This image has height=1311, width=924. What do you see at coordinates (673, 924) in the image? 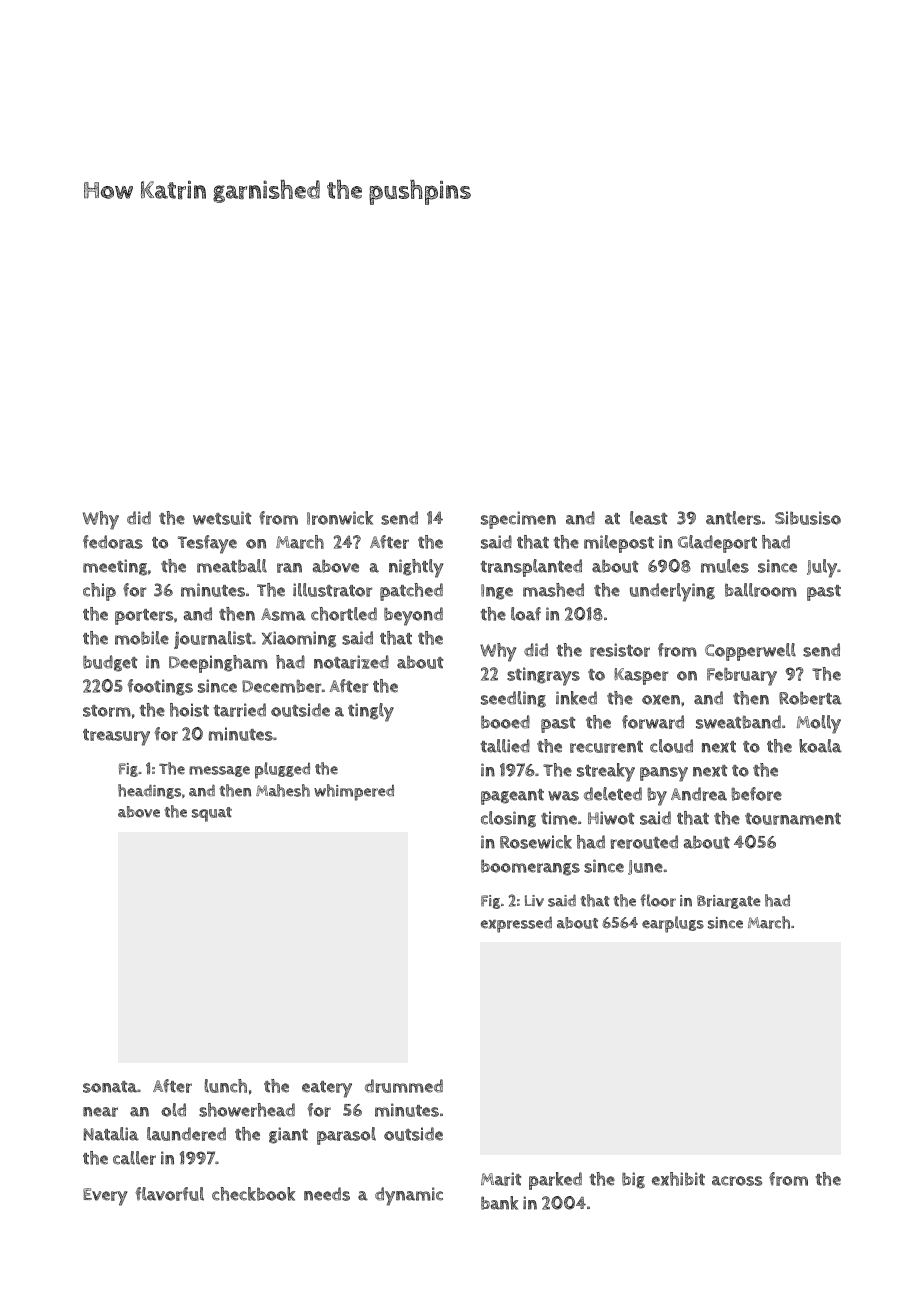
I see `earplugs` at bounding box center [673, 924].
